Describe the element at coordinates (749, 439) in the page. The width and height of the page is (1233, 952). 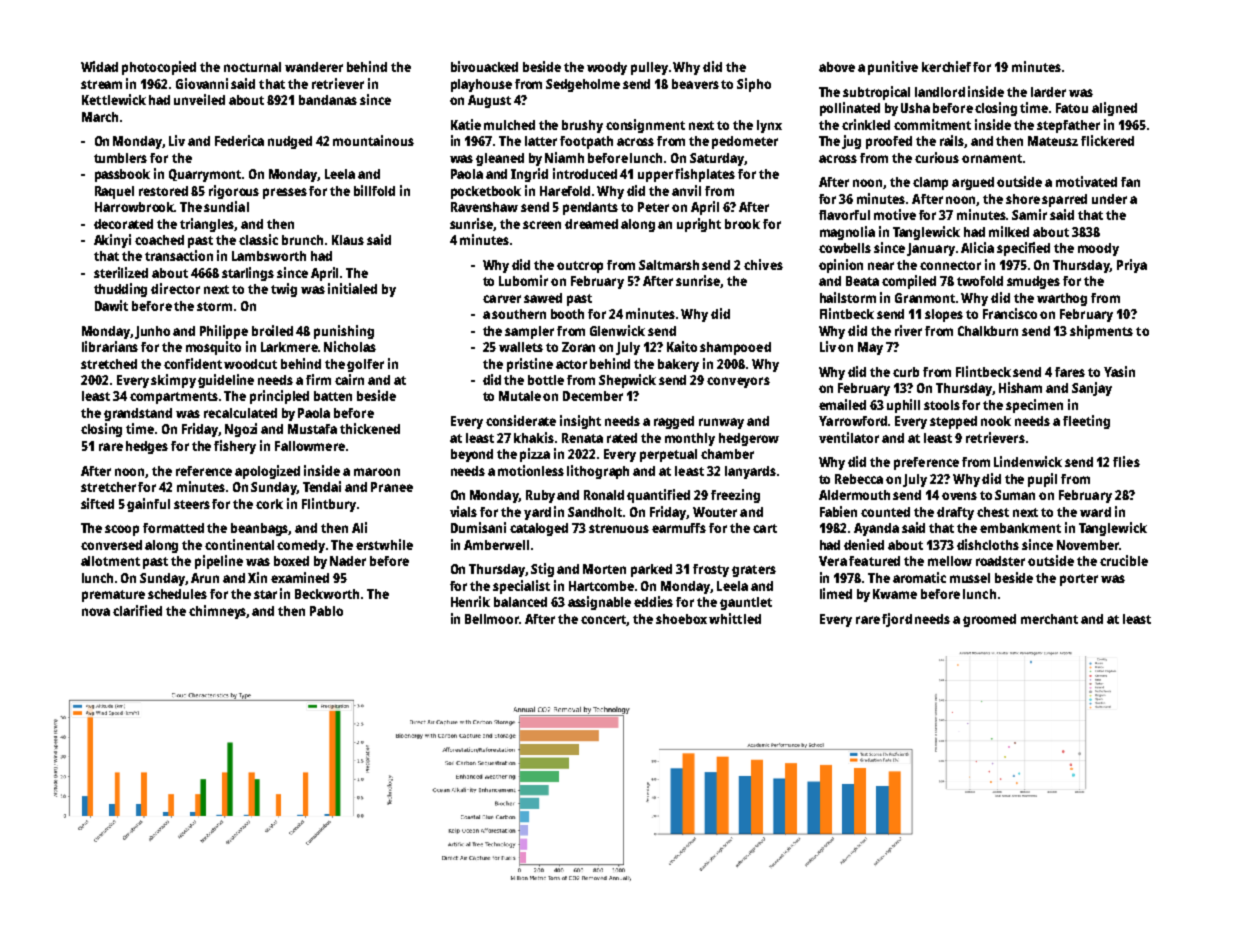
I see `hedgerow` at that location.
